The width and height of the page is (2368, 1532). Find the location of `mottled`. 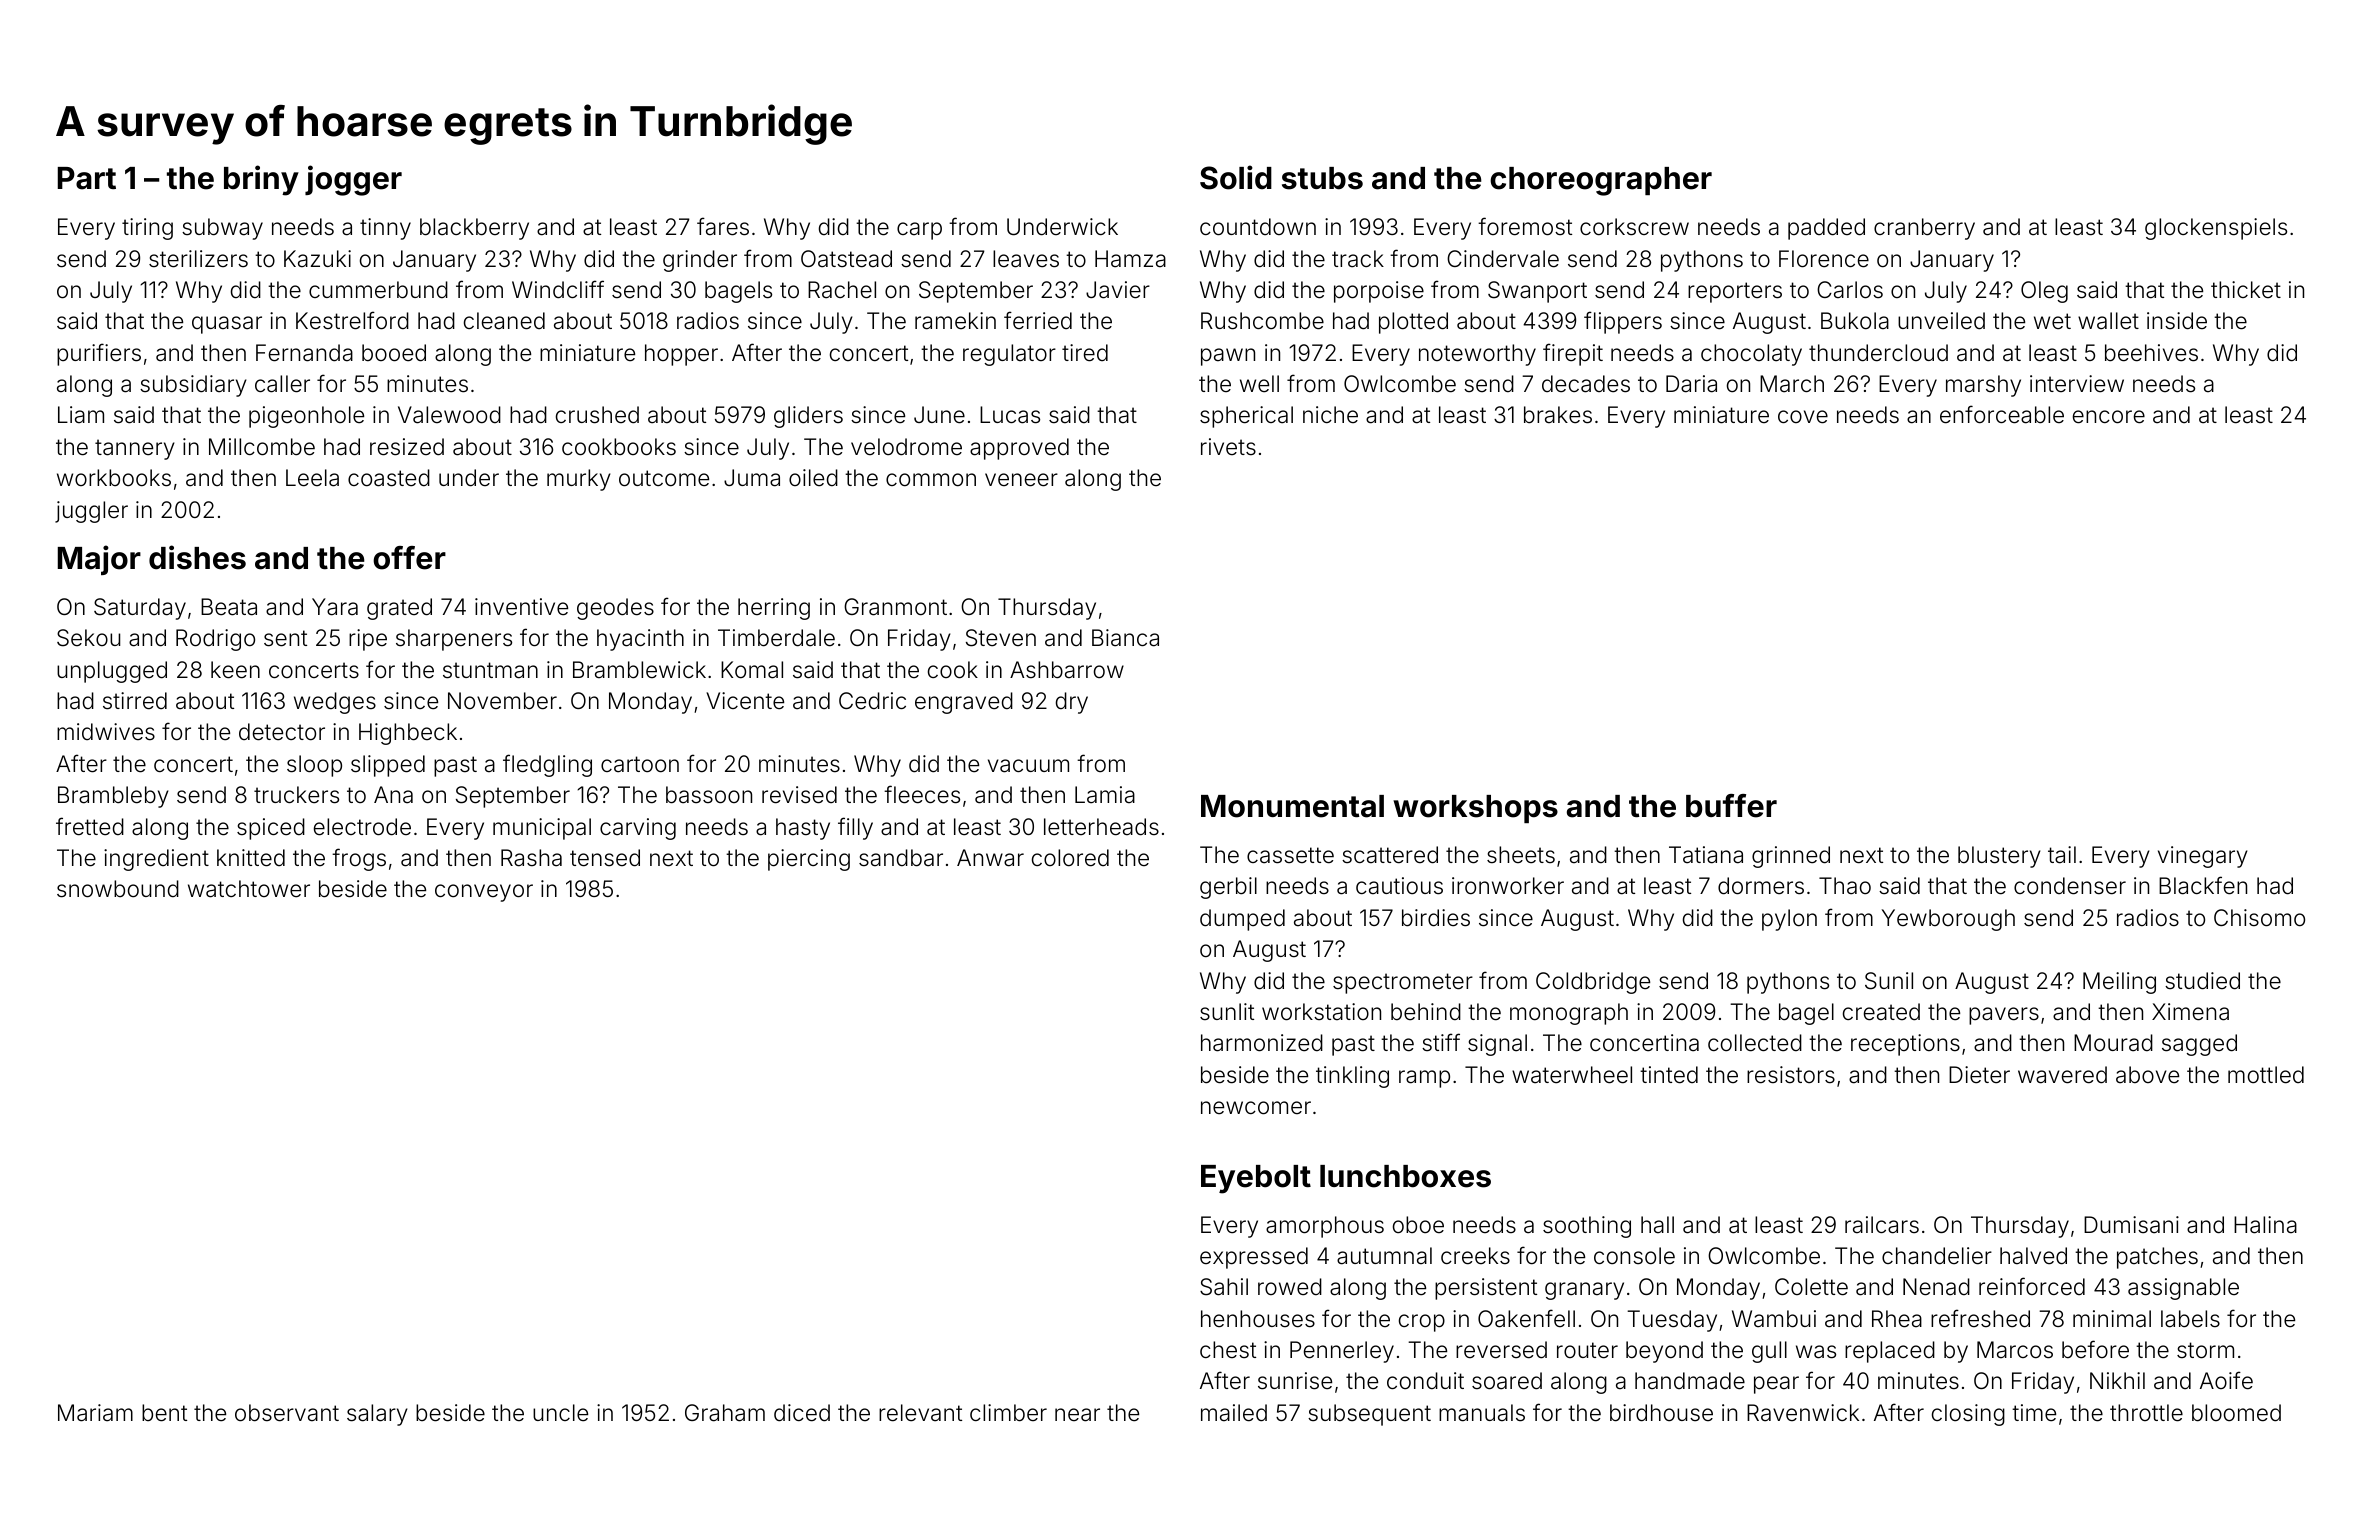

mottled is located at coordinates (2266, 1075).
